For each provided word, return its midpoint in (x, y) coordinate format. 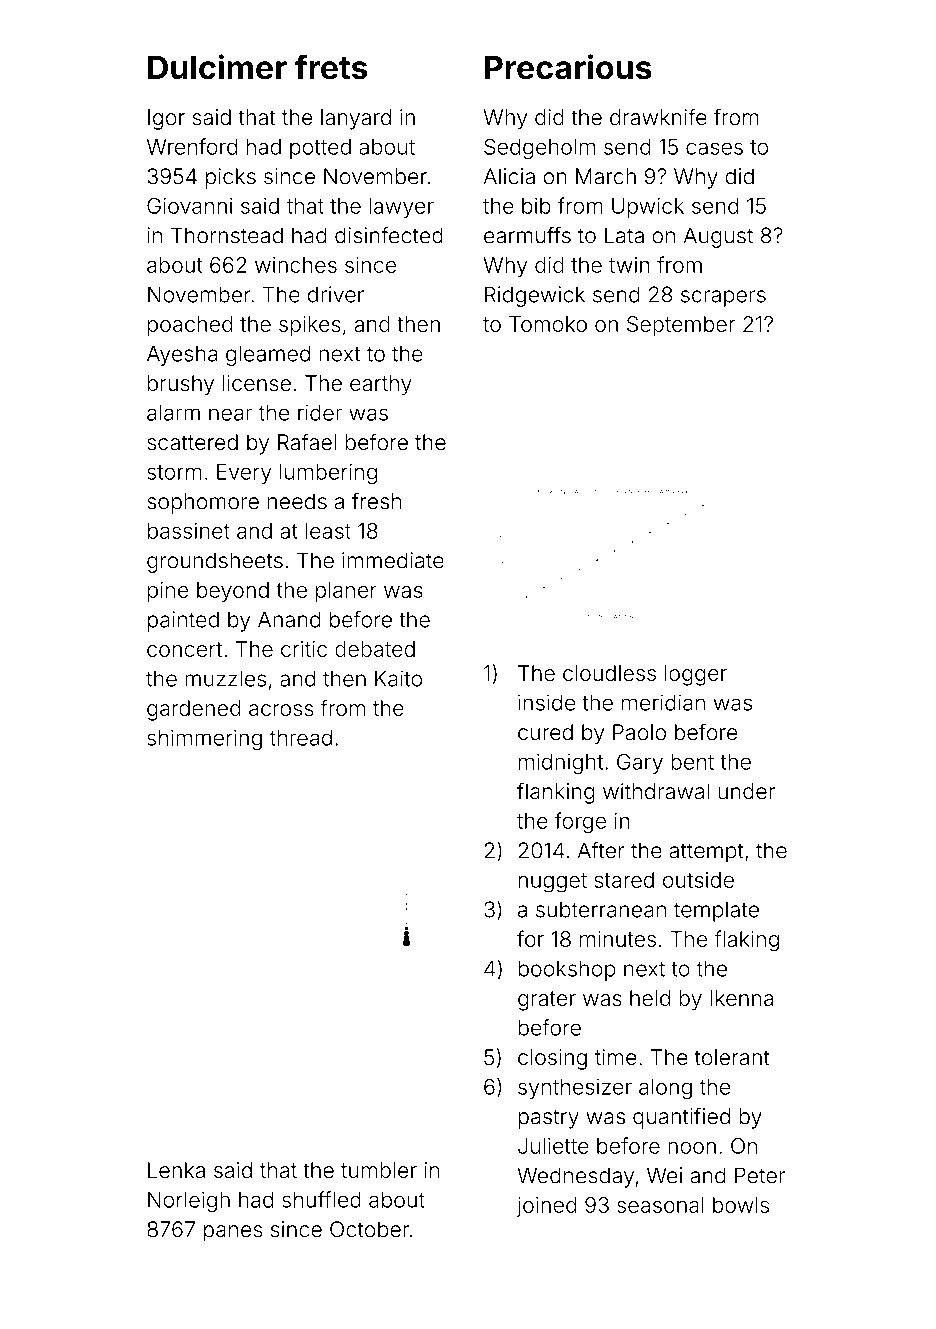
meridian (663, 702)
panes (233, 1233)
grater (547, 1001)
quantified (681, 1118)
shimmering (204, 739)
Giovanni (189, 206)
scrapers (723, 298)
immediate (393, 560)
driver (336, 294)
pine (168, 592)
